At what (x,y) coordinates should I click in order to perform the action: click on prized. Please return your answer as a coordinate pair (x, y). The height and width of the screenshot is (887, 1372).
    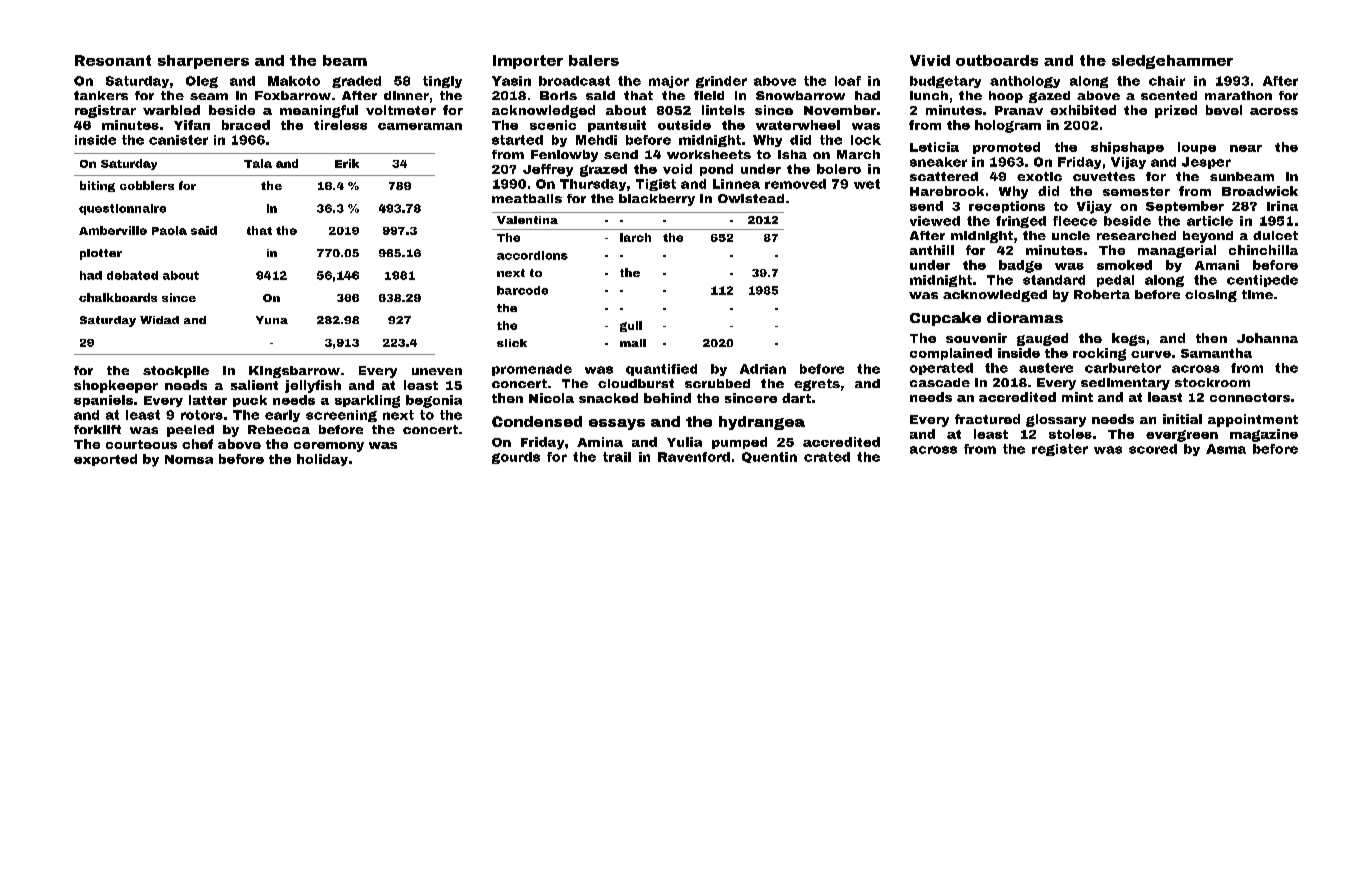
    Looking at the image, I should click on (1176, 111).
